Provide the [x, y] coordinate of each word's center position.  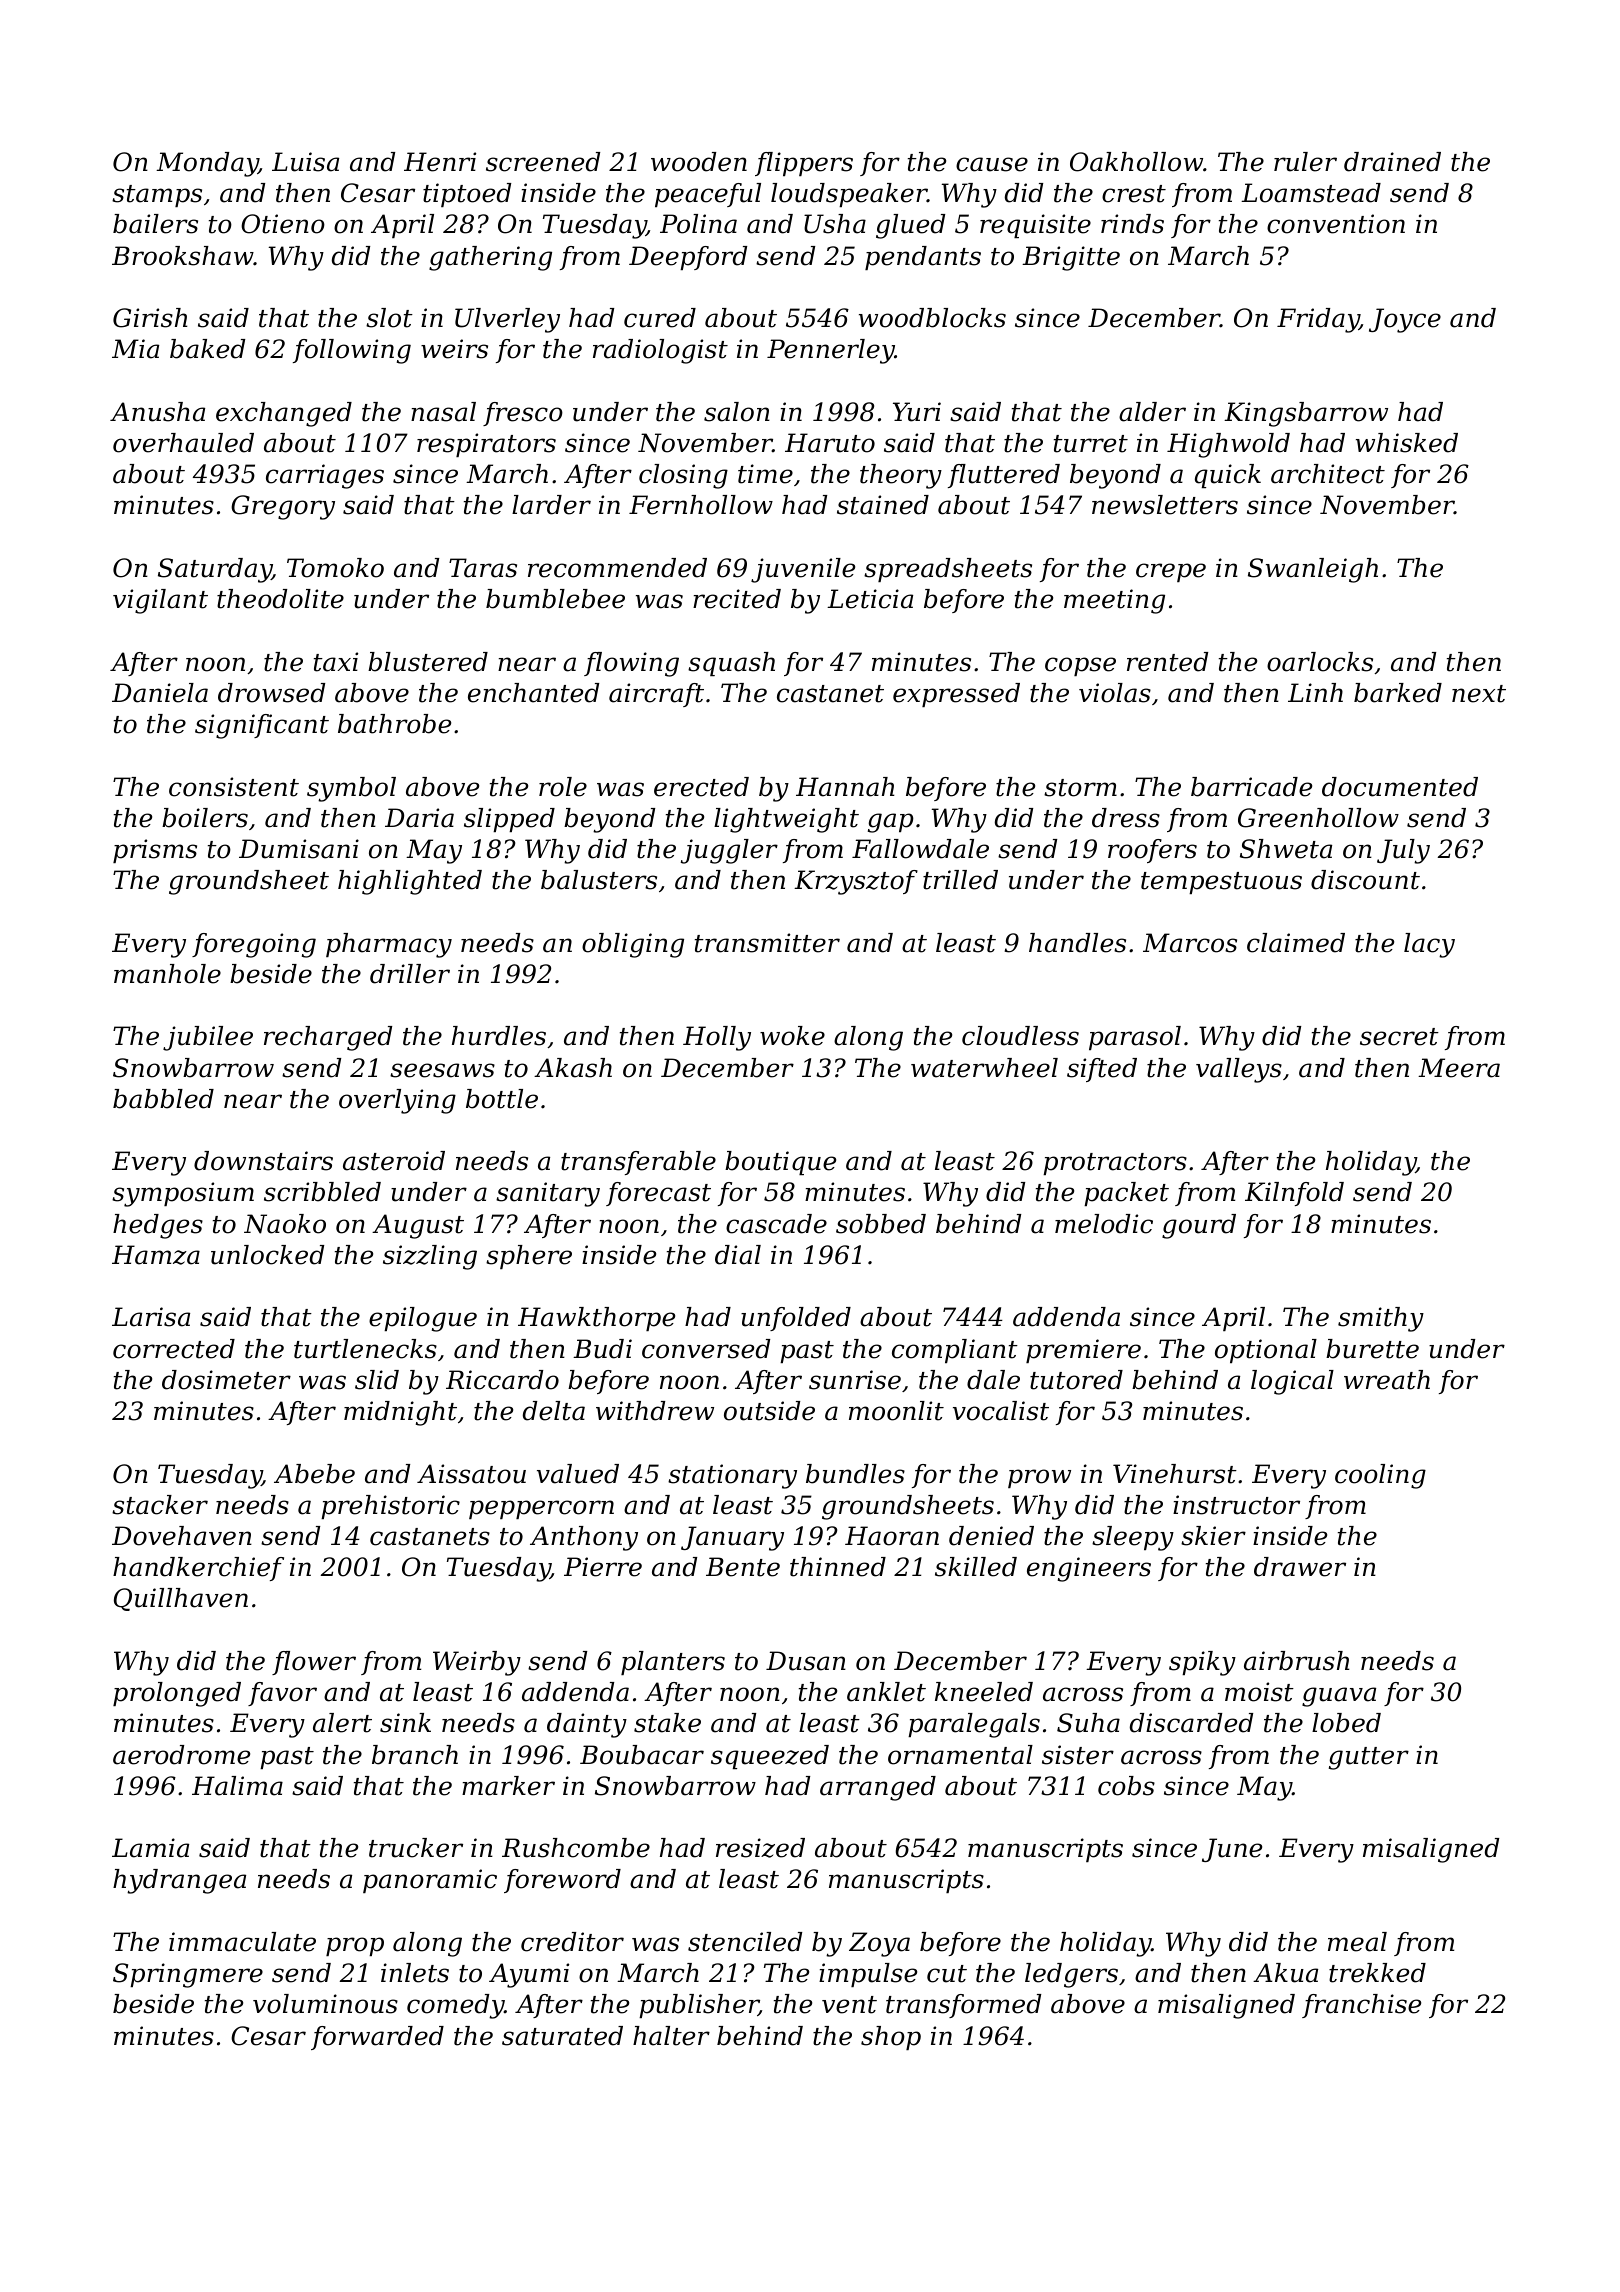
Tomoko [335, 568]
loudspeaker [849, 195]
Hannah [845, 787]
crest [1134, 194]
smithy [1381, 1319]
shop [891, 2038]
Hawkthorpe [596, 1319]
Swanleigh [1313, 570]
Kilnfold [1294, 1194]
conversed [706, 1349]
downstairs [263, 1161]
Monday [207, 164]
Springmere [188, 1975]
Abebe [314, 1474]
